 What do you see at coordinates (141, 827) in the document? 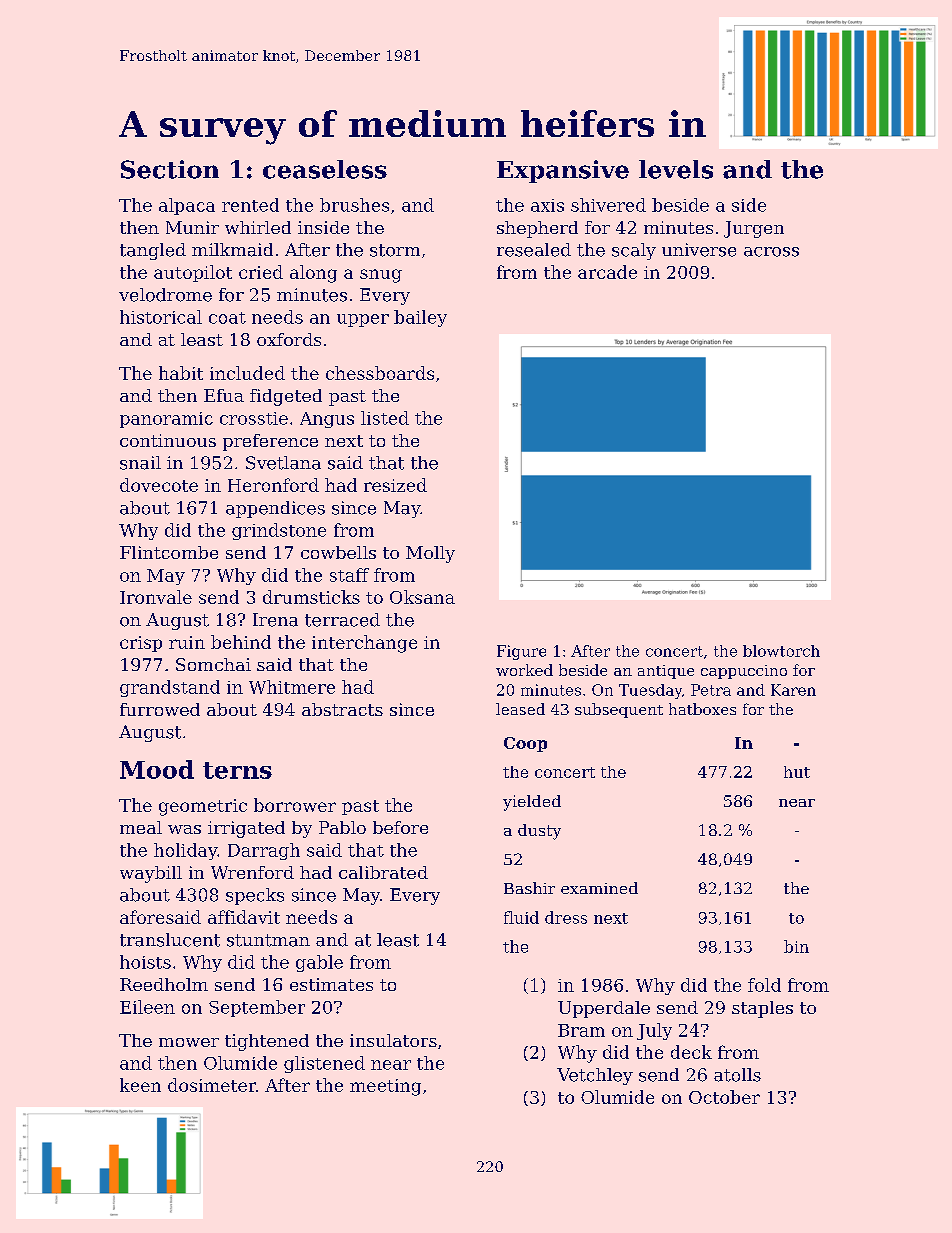
I see `meal` at bounding box center [141, 827].
